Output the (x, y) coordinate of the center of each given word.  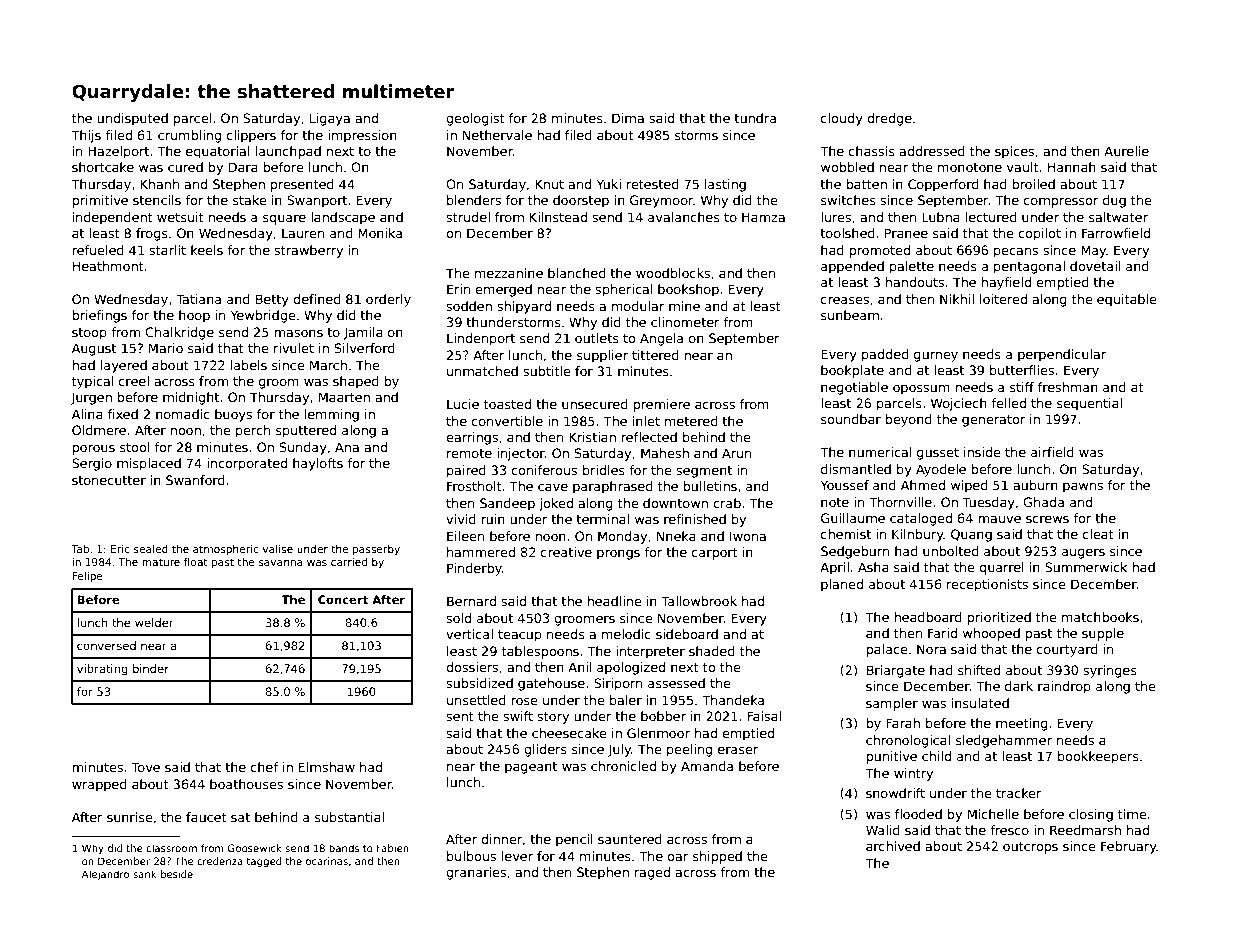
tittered (655, 355)
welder (154, 622)
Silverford (365, 348)
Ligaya (330, 119)
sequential (1089, 404)
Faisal (764, 716)
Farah (903, 723)
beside (177, 874)
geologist (475, 119)
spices (1014, 152)
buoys (233, 415)
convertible (507, 421)
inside (982, 452)
